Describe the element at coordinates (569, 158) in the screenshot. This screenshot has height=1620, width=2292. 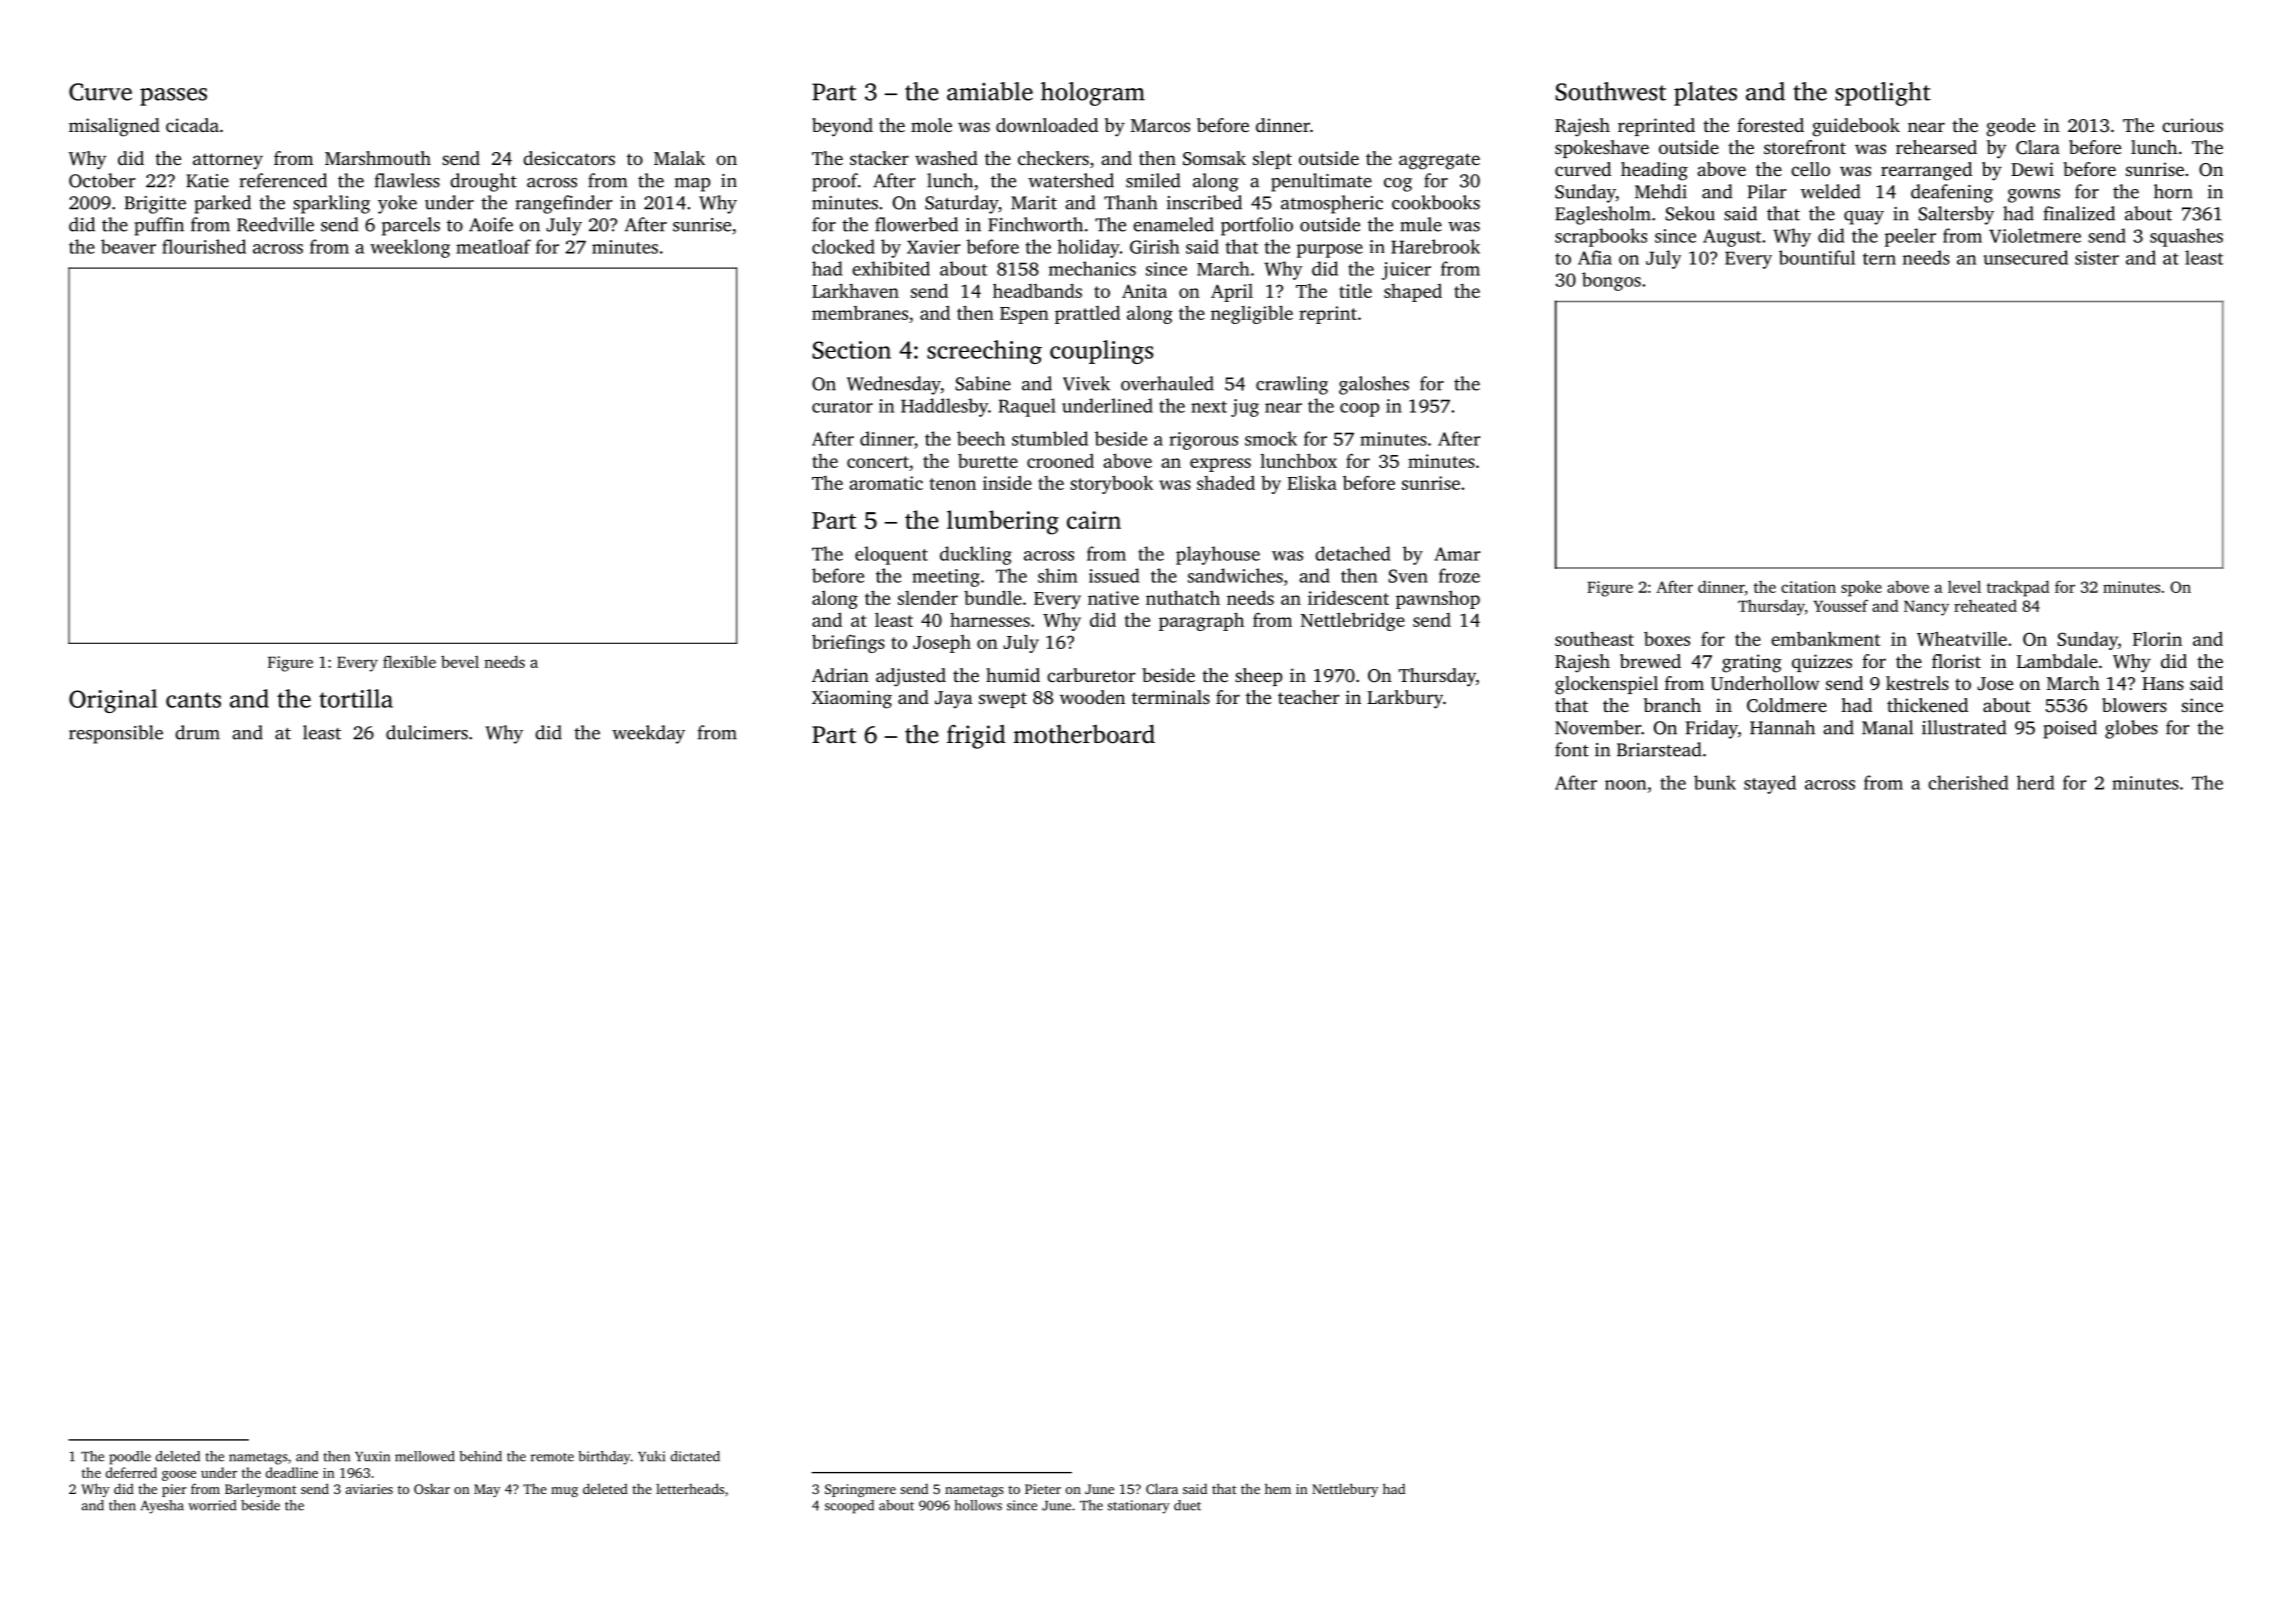
I see `desiccators` at that location.
